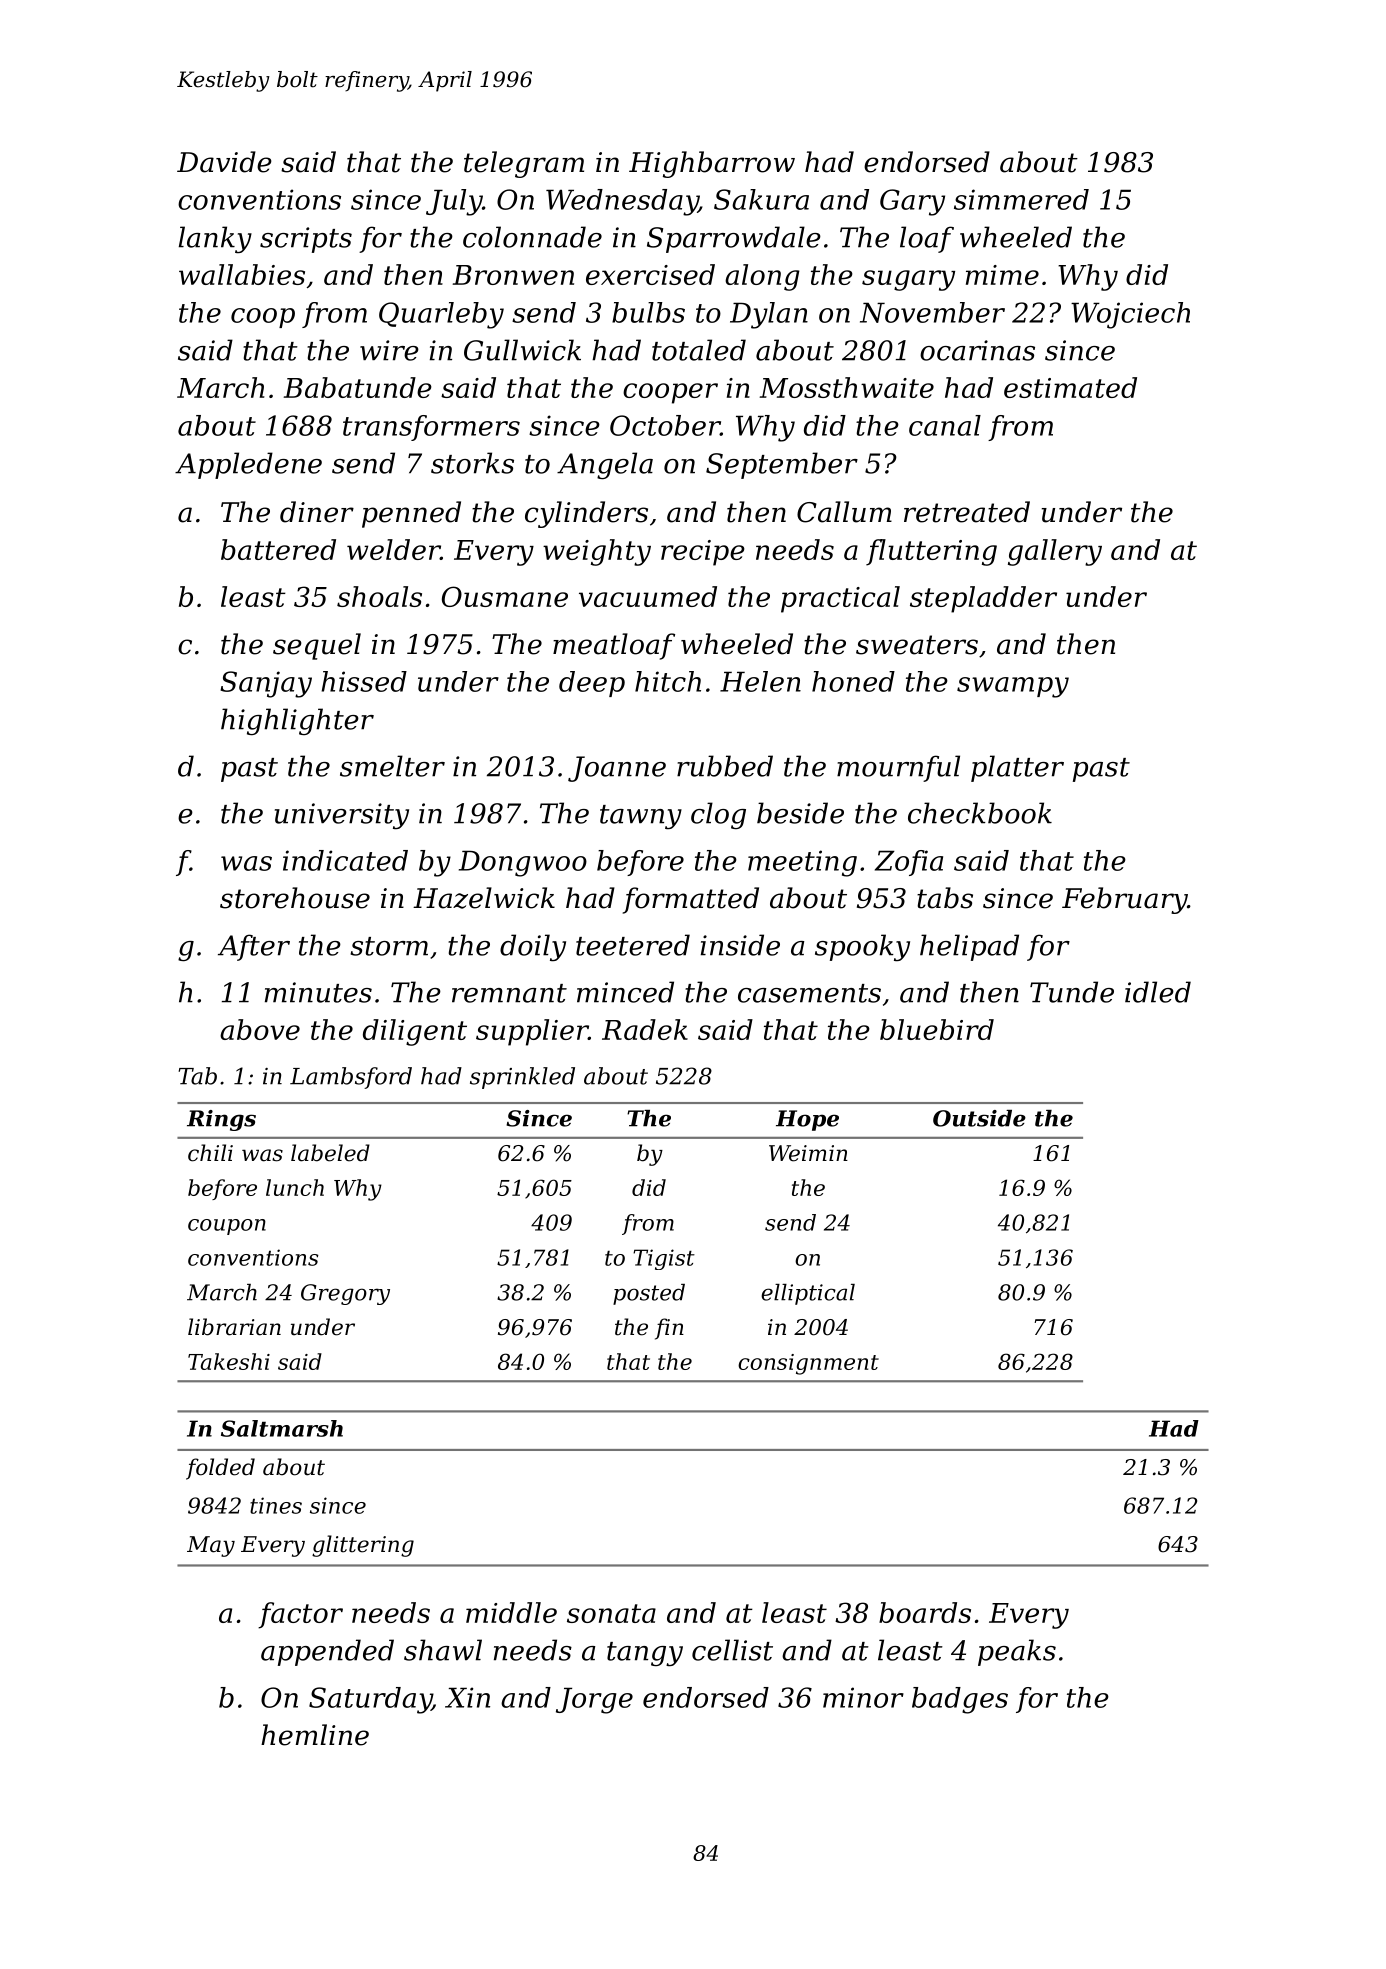 Image resolution: width=1386 pixels, height=1969 pixels. I want to click on idled, so click(1158, 992).
